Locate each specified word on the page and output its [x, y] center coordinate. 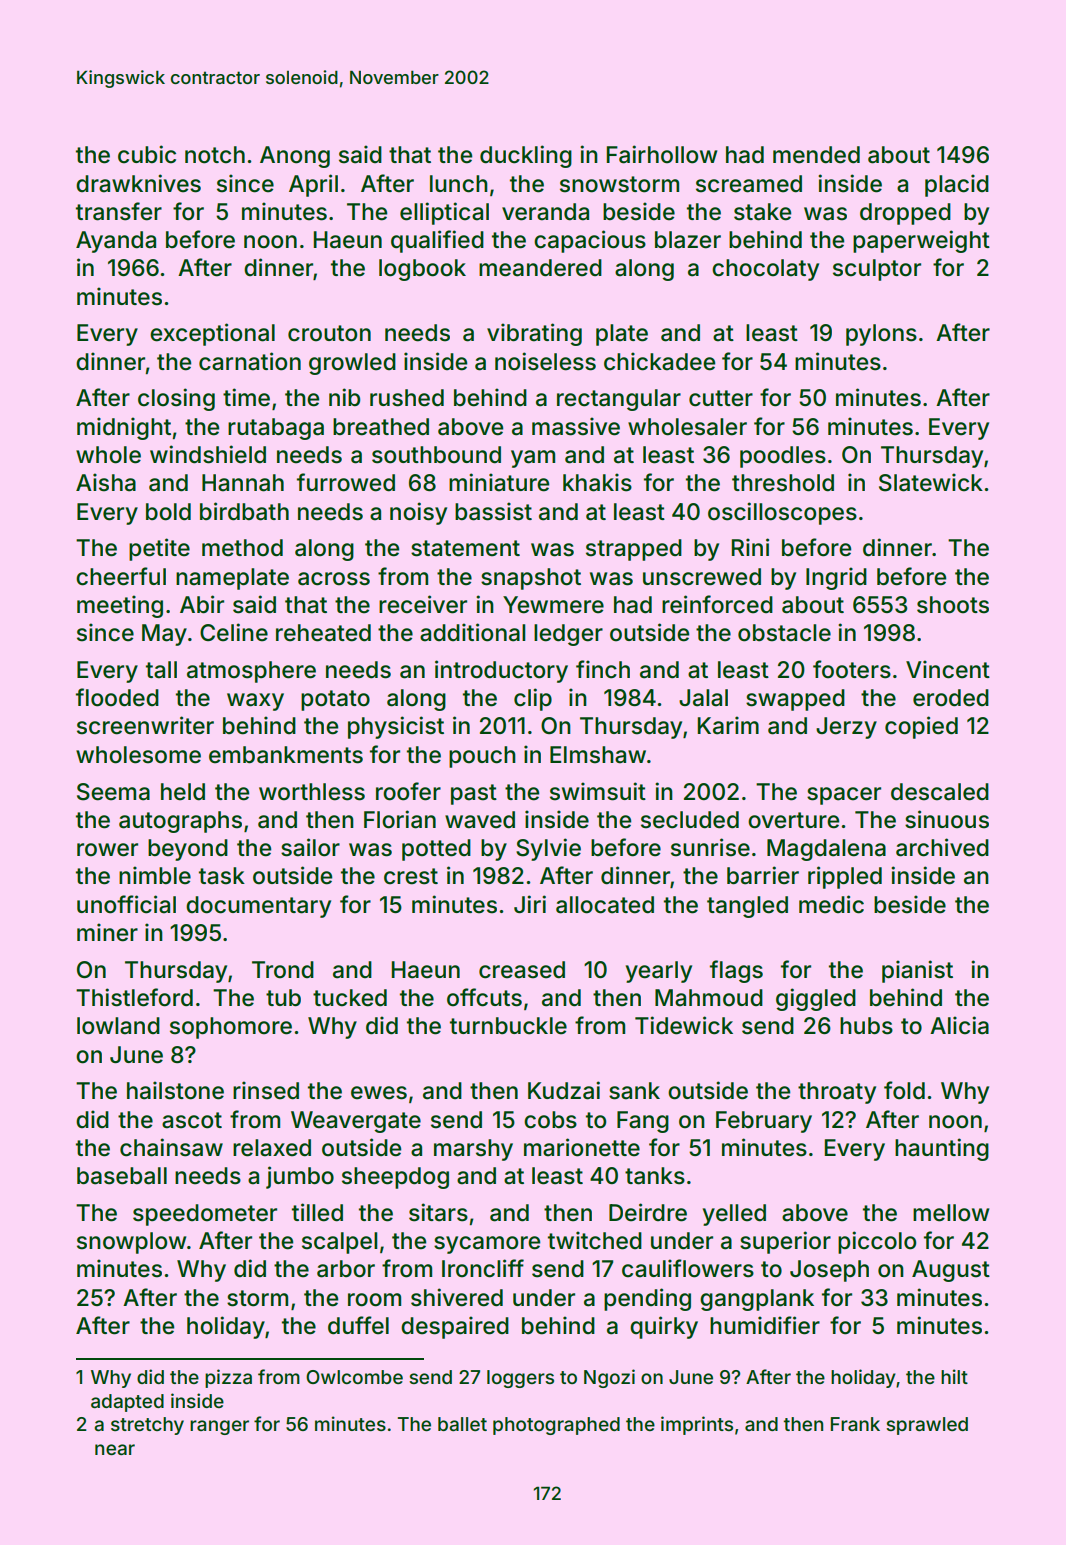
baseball [122, 1176]
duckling [526, 156]
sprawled [927, 1426]
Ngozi [609, 1378]
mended [816, 155]
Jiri [530, 904]
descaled [940, 792]
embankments [286, 755]
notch [215, 155]
